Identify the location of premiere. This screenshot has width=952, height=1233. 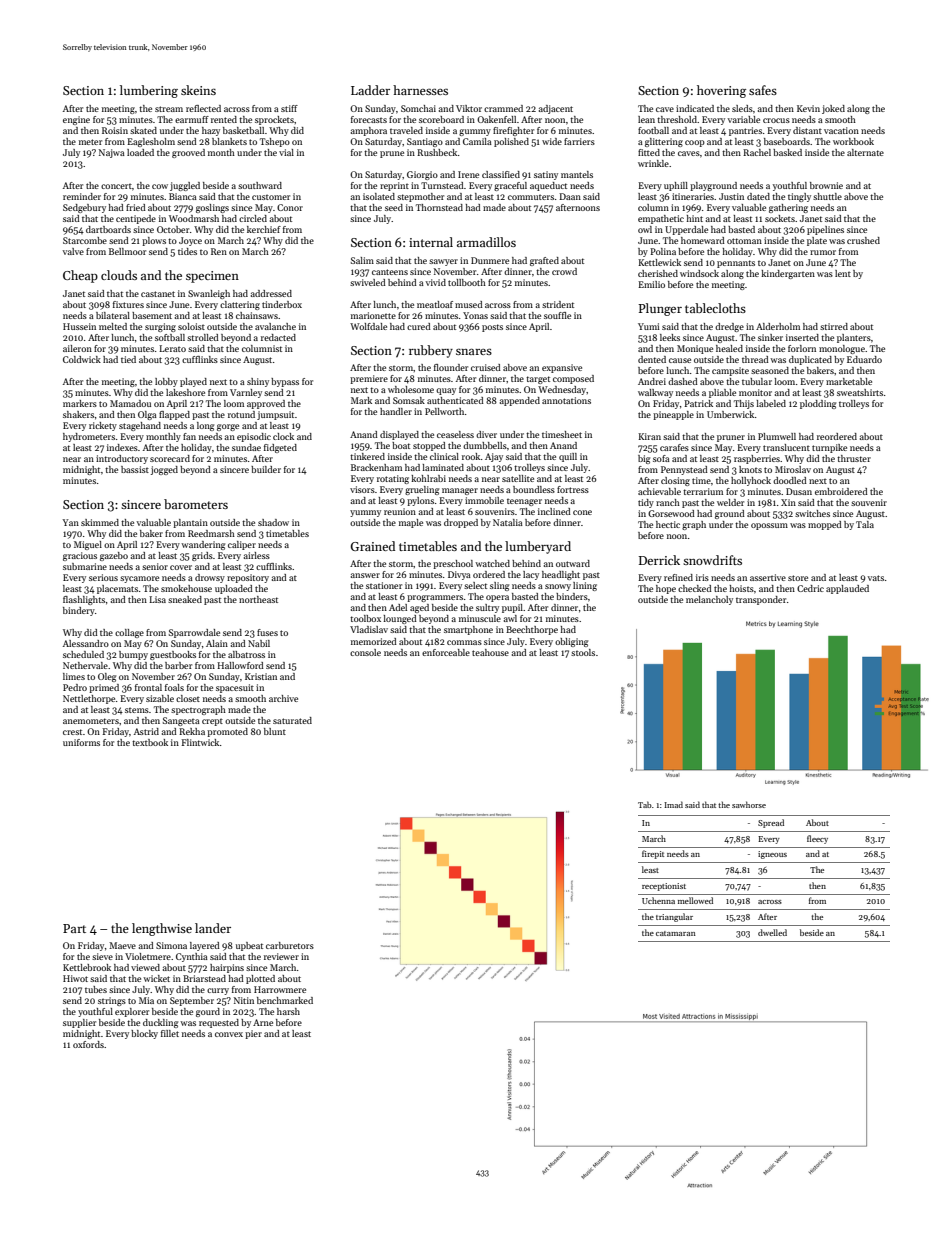
(369, 379).
